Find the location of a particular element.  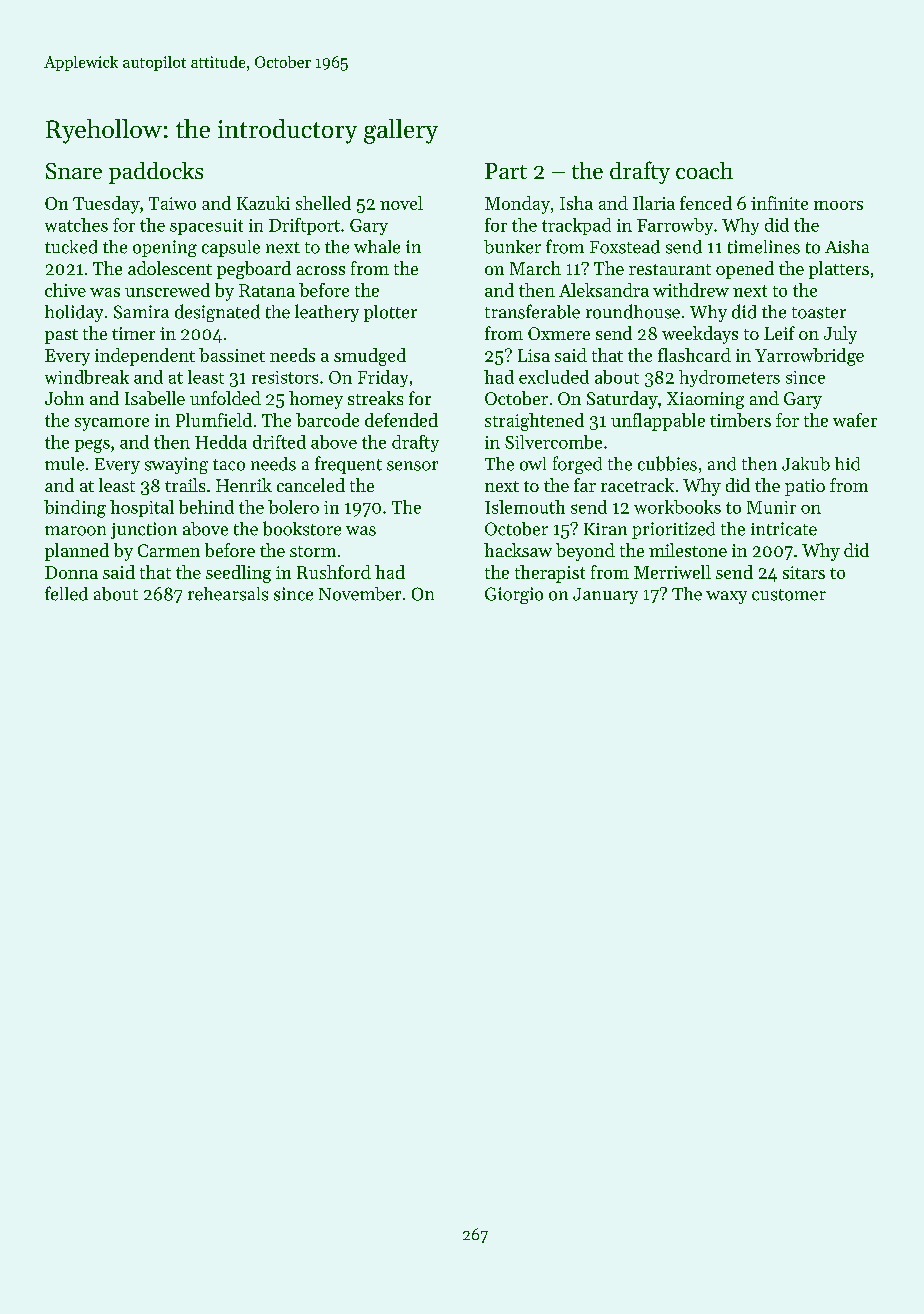

patio is located at coordinates (805, 487).
